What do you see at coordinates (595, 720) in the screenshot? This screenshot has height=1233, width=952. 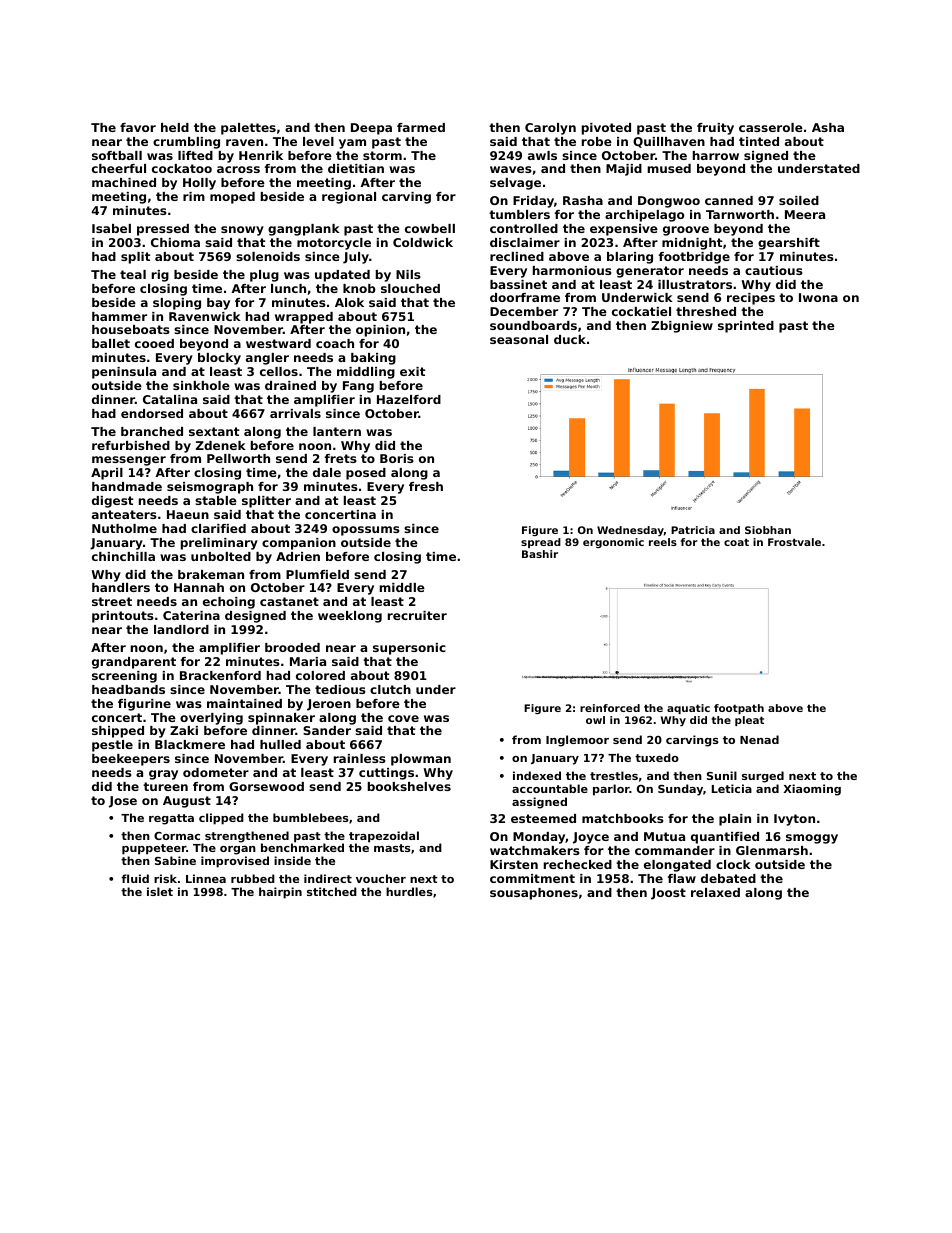 I see `owl` at bounding box center [595, 720].
